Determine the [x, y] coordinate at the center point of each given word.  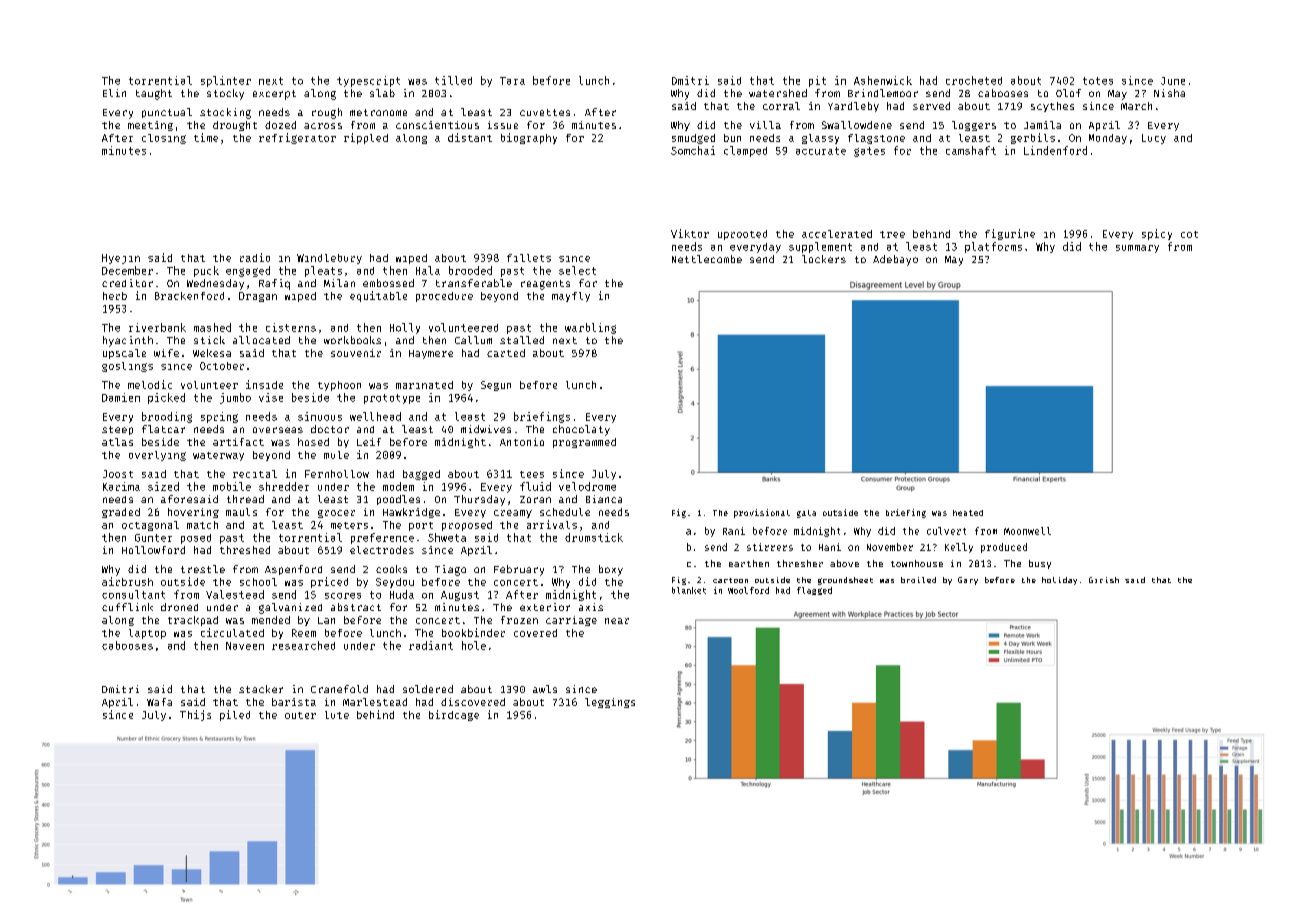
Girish [1104, 580]
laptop [147, 634]
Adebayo [895, 260]
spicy [1157, 234]
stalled [522, 340]
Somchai [693, 150]
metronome [378, 112]
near [617, 621]
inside [264, 384]
